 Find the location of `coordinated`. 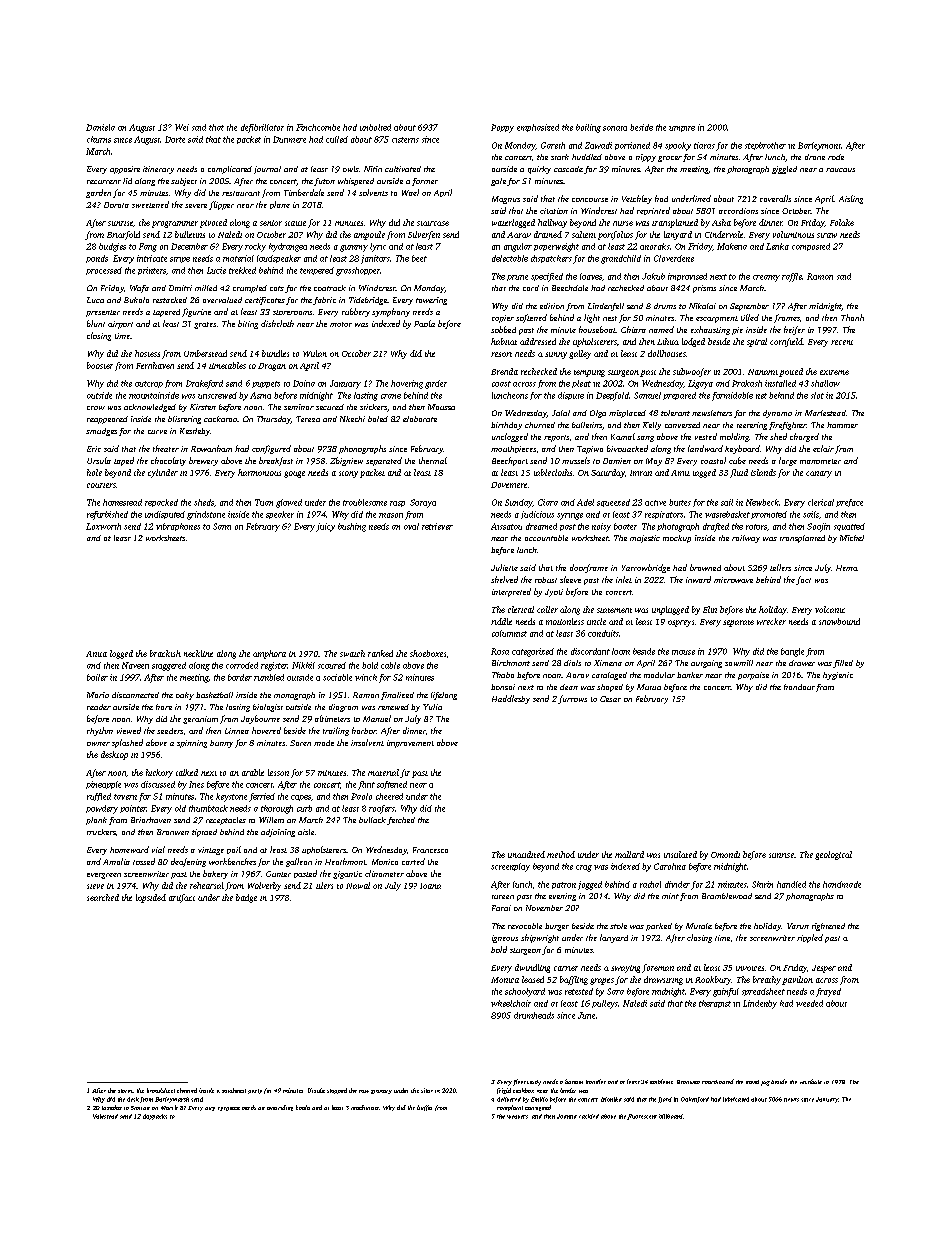

coordinated is located at coordinates (718, 1081).
